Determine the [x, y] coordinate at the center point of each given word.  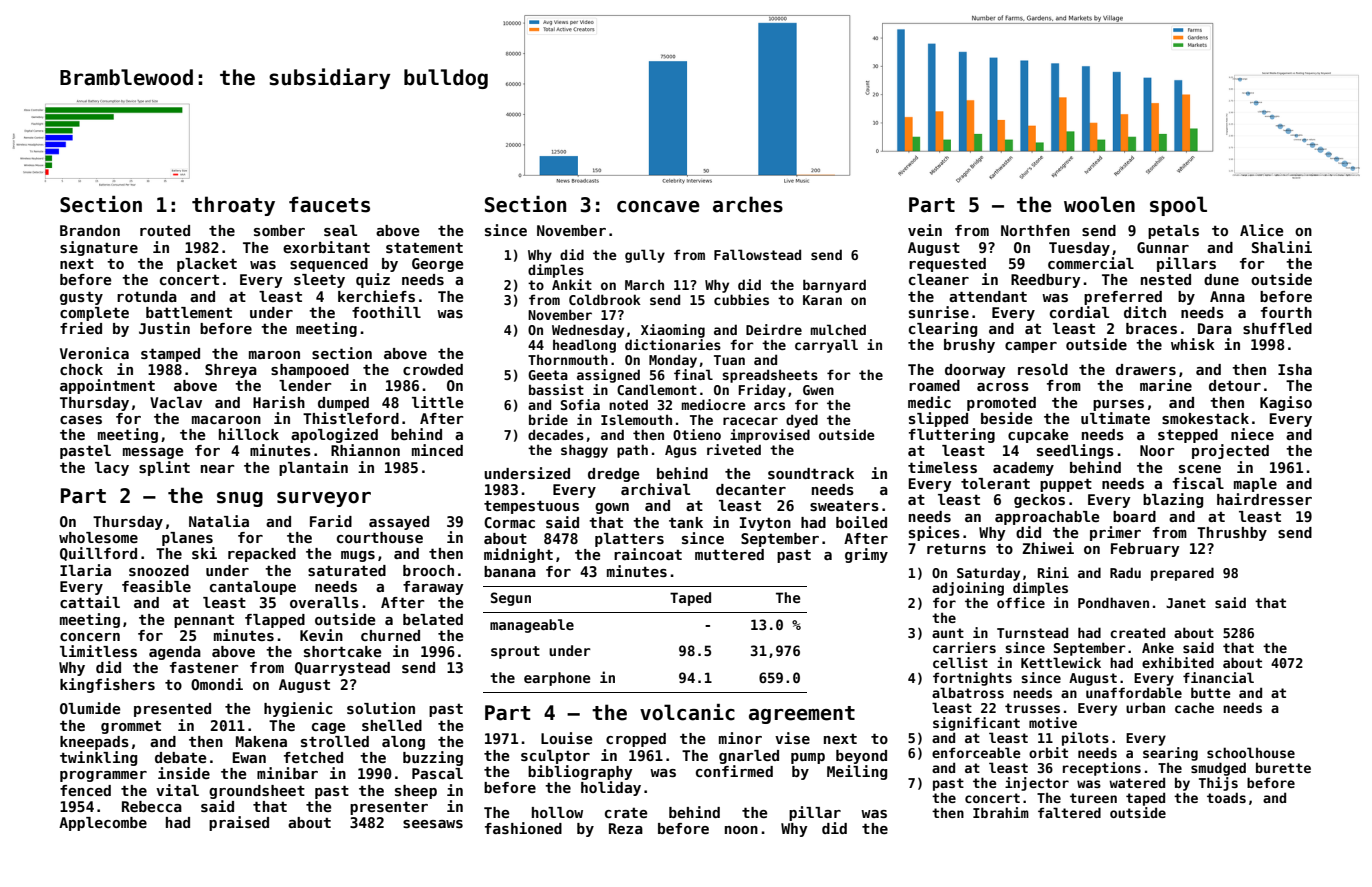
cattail [90, 602]
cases [81, 420]
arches [748, 204]
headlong [584, 346]
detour [1235, 385]
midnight [518, 555]
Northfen [1035, 230]
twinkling [98, 758]
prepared [1182, 574]
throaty [233, 206]
